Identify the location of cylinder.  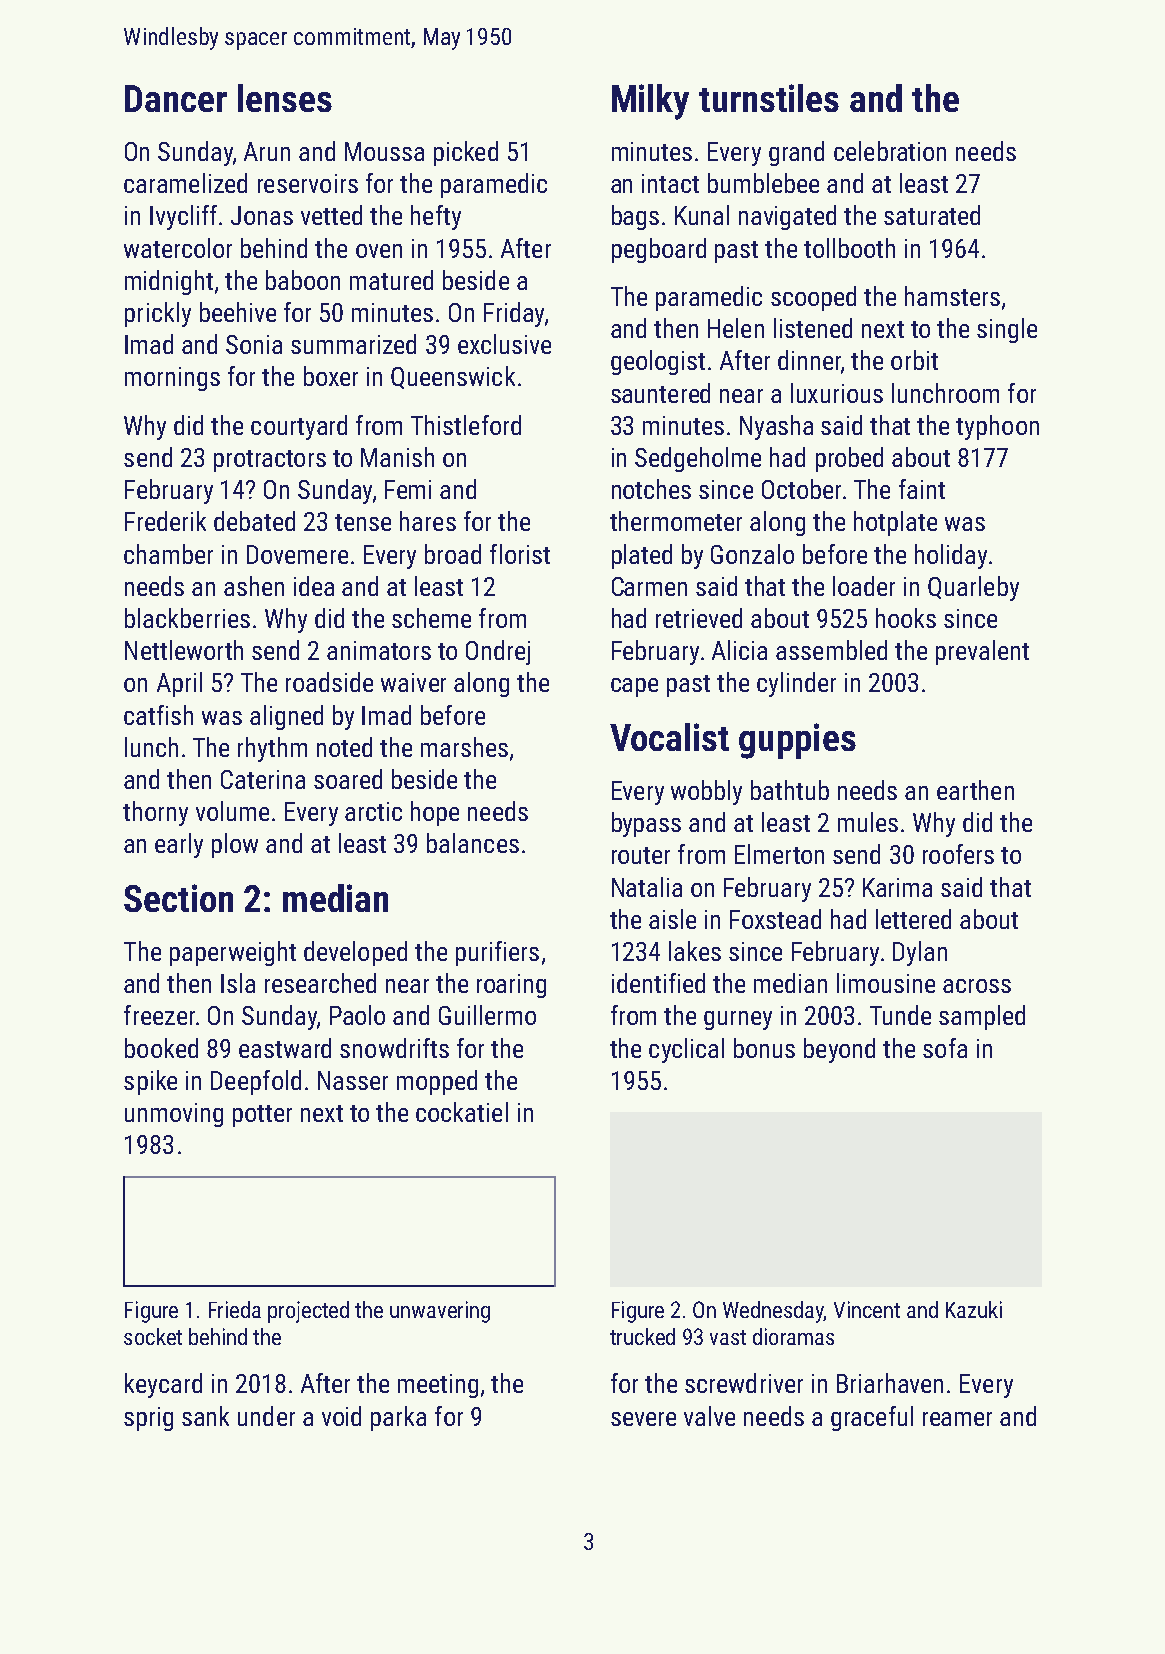
(796, 684).
